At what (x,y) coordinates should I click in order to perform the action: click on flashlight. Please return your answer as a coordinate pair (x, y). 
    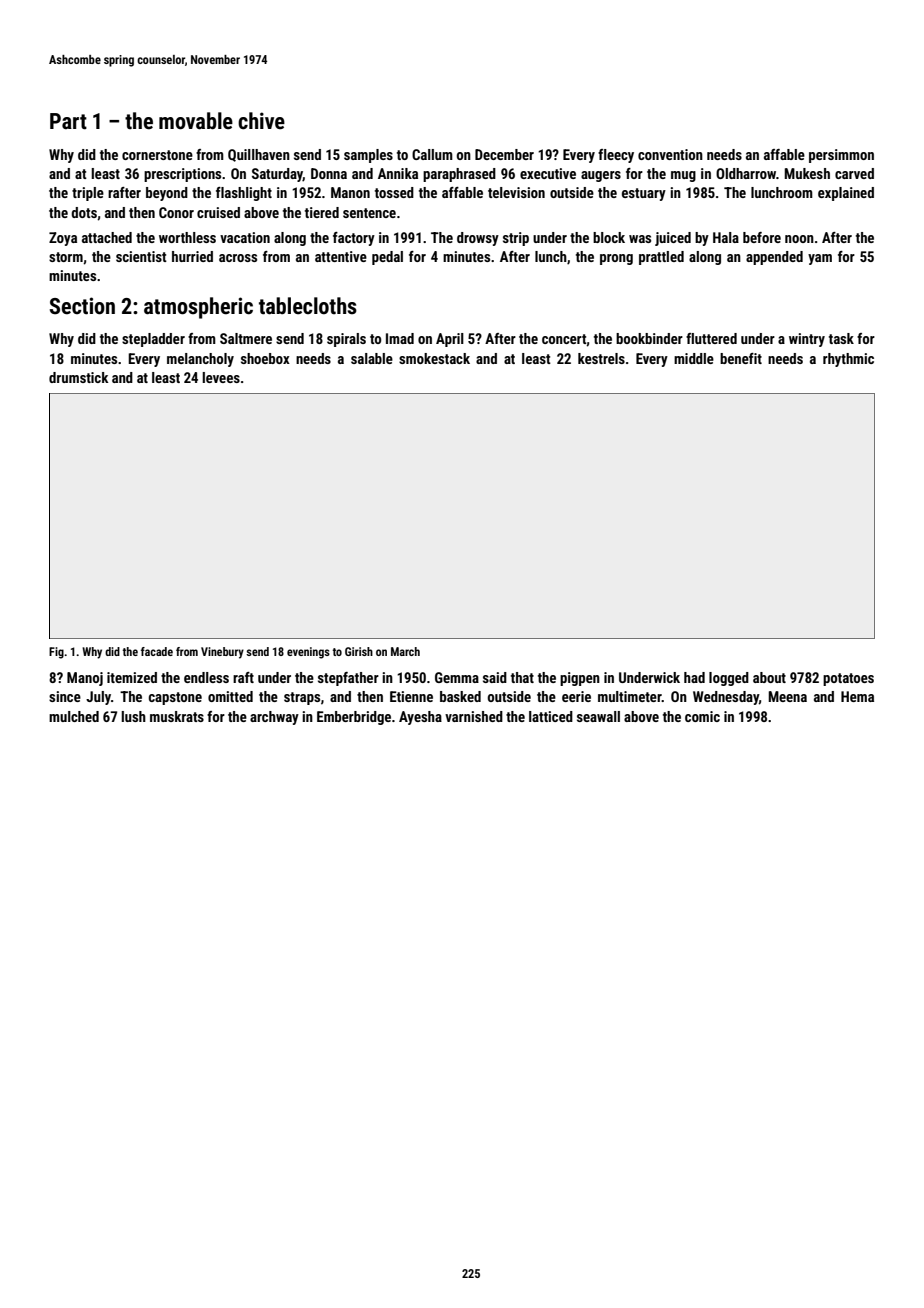
    Looking at the image, I should click on (244, 194).
